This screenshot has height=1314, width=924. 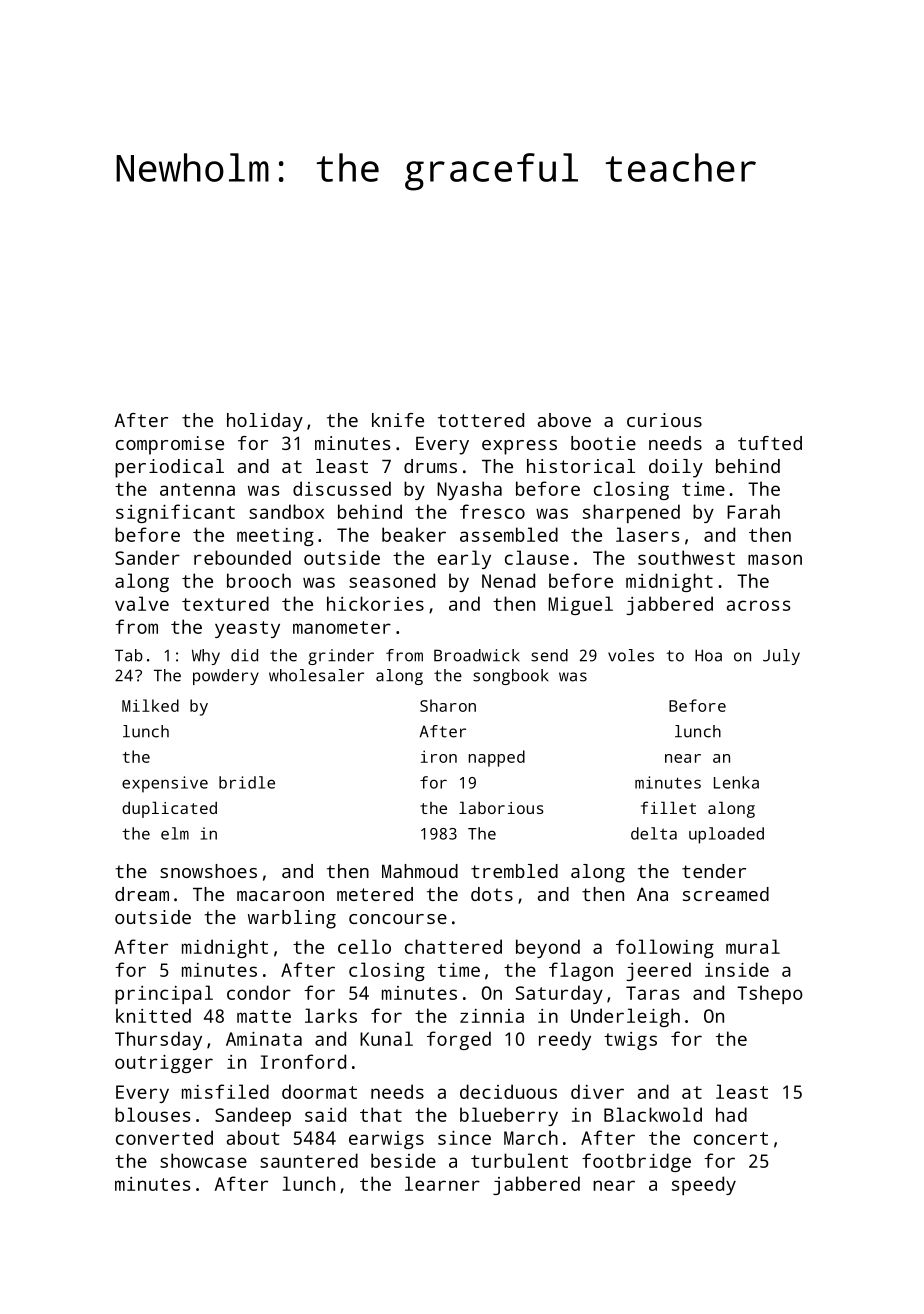 I want to click on zinnia, so click(x=492, y=1016).
